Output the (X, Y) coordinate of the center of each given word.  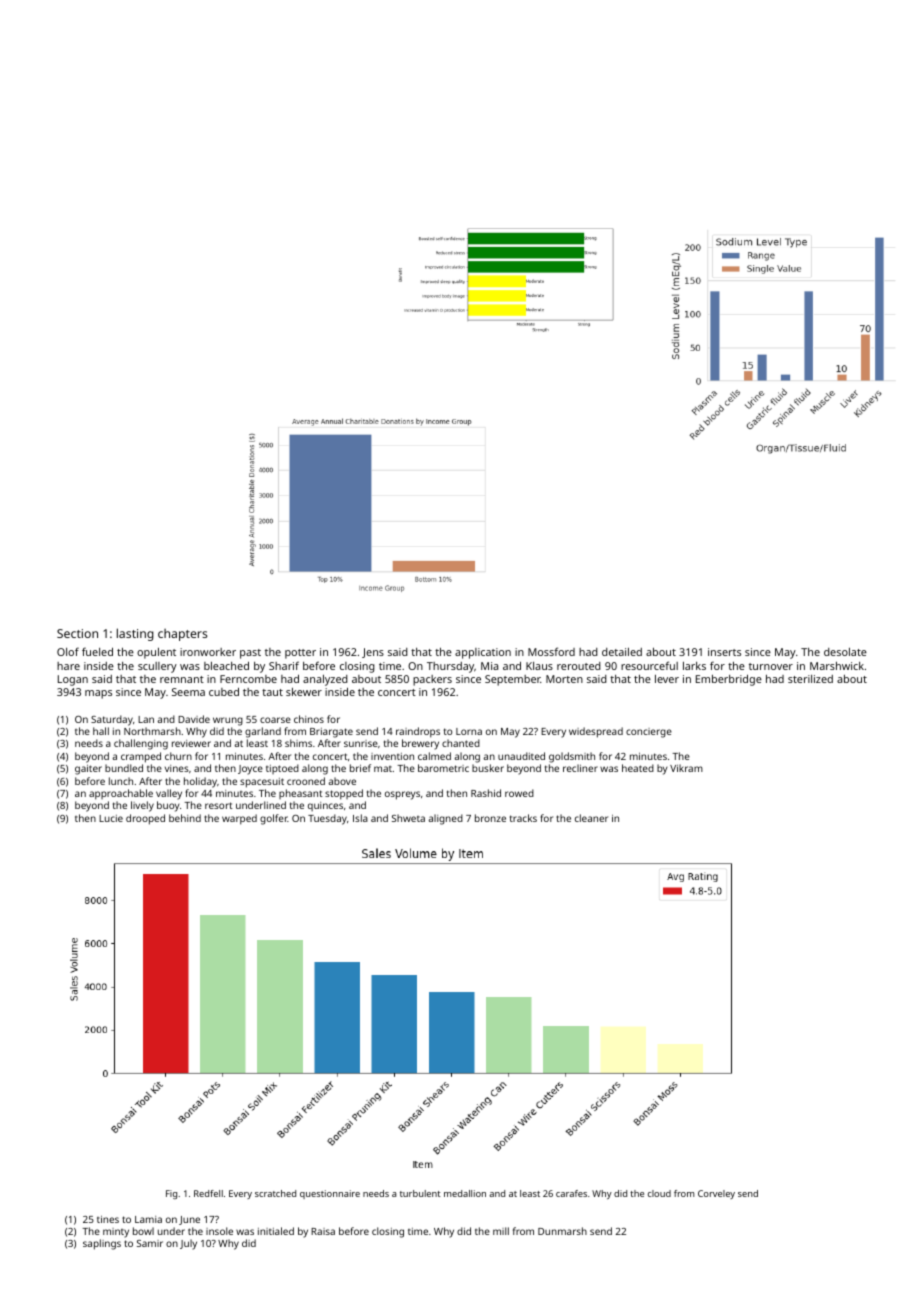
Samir (150, 1243)
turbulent (420, 1193)
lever (667, 679)
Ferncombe (248, 679)
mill (501, 1231)
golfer (274, 819)
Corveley (716, 1194)
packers (432, 680)
